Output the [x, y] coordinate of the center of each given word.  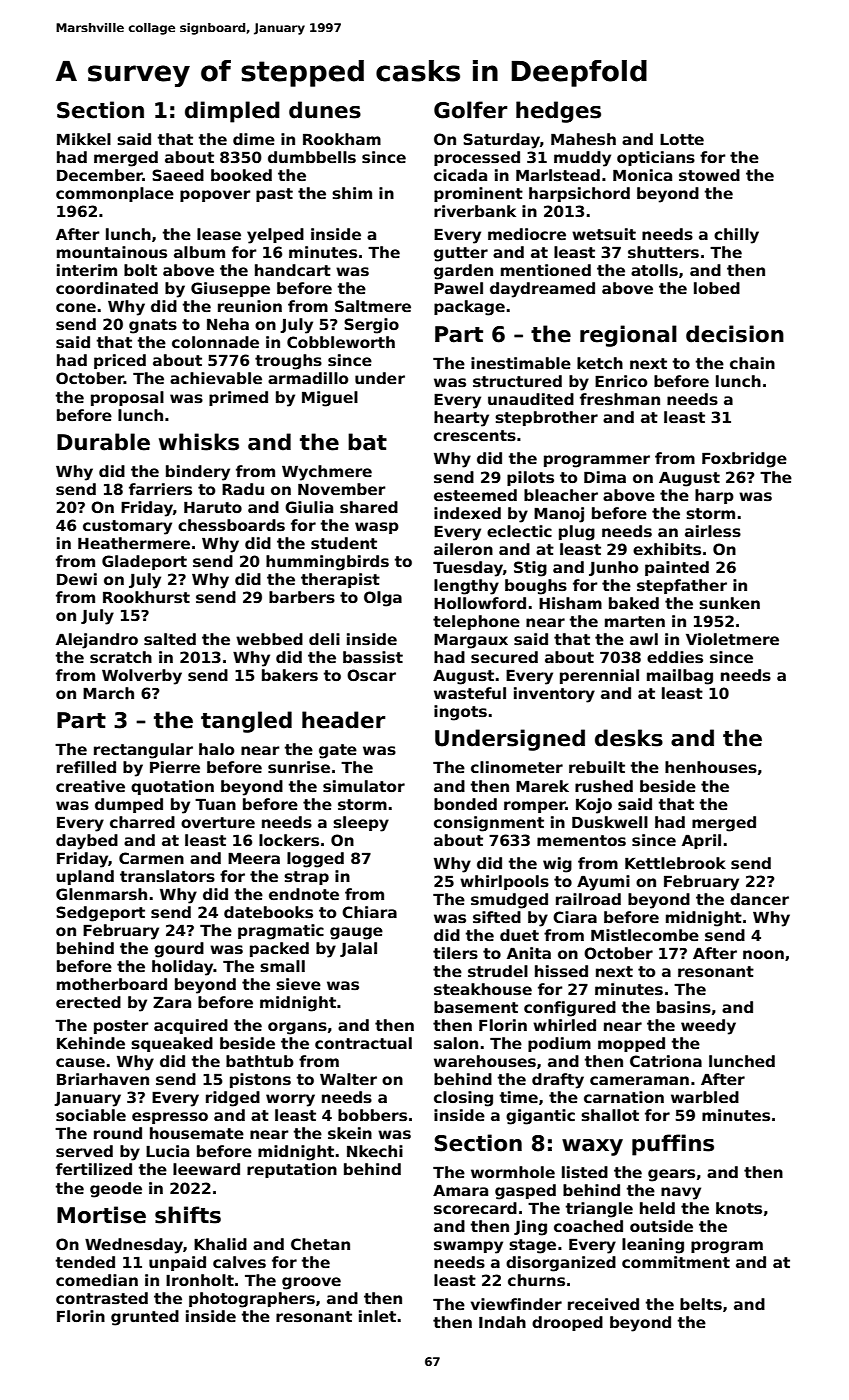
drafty [558, 1081]
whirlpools [504, 882]
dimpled [232, 112]
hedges [558, 112]
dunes [325, 110]
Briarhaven [103, 1079]
